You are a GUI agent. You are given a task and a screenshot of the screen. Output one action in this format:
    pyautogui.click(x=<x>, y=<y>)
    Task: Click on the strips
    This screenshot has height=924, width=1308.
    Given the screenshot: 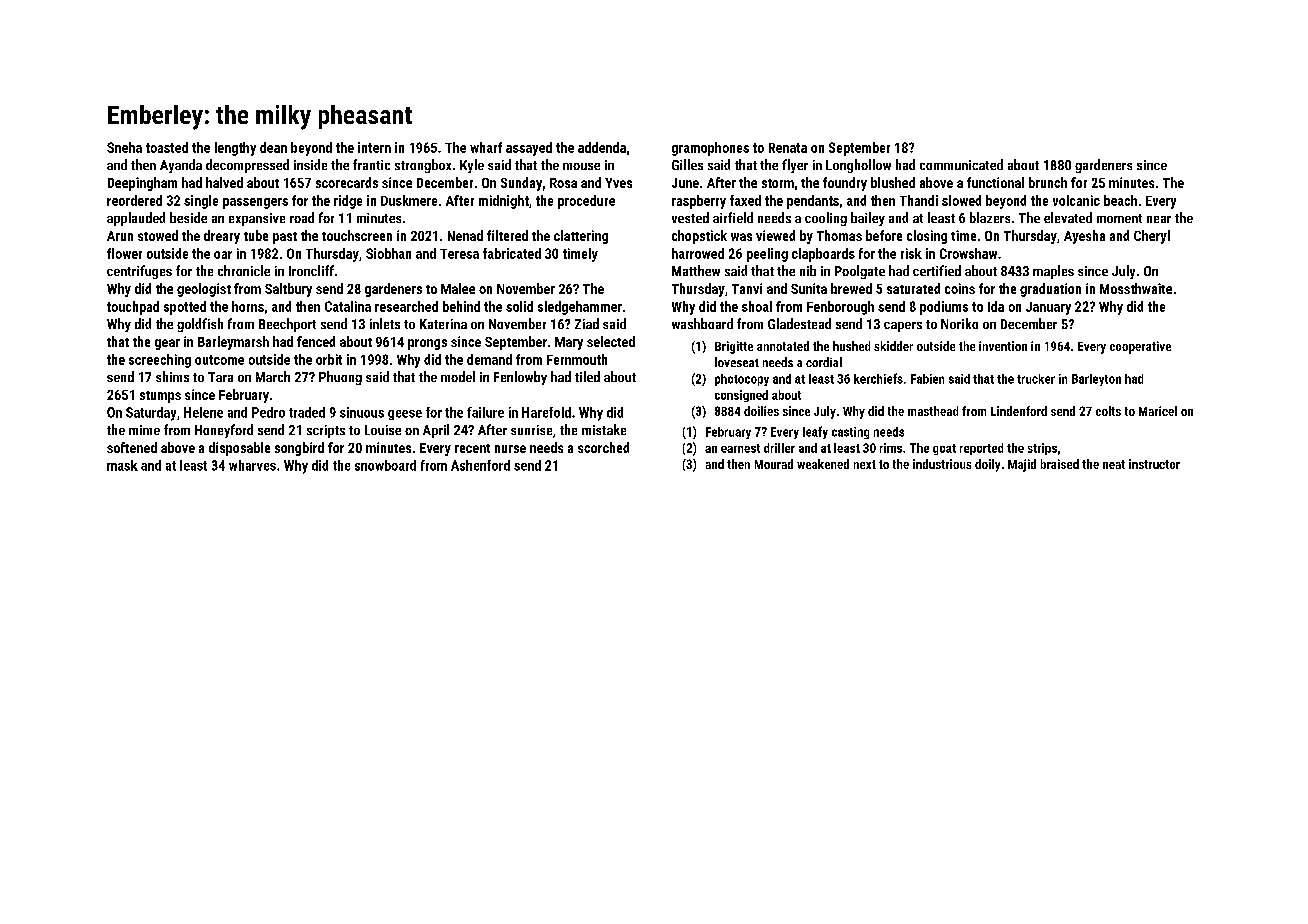 What is the action you would take?
    pyautogui.click(x=1042, y=449)
